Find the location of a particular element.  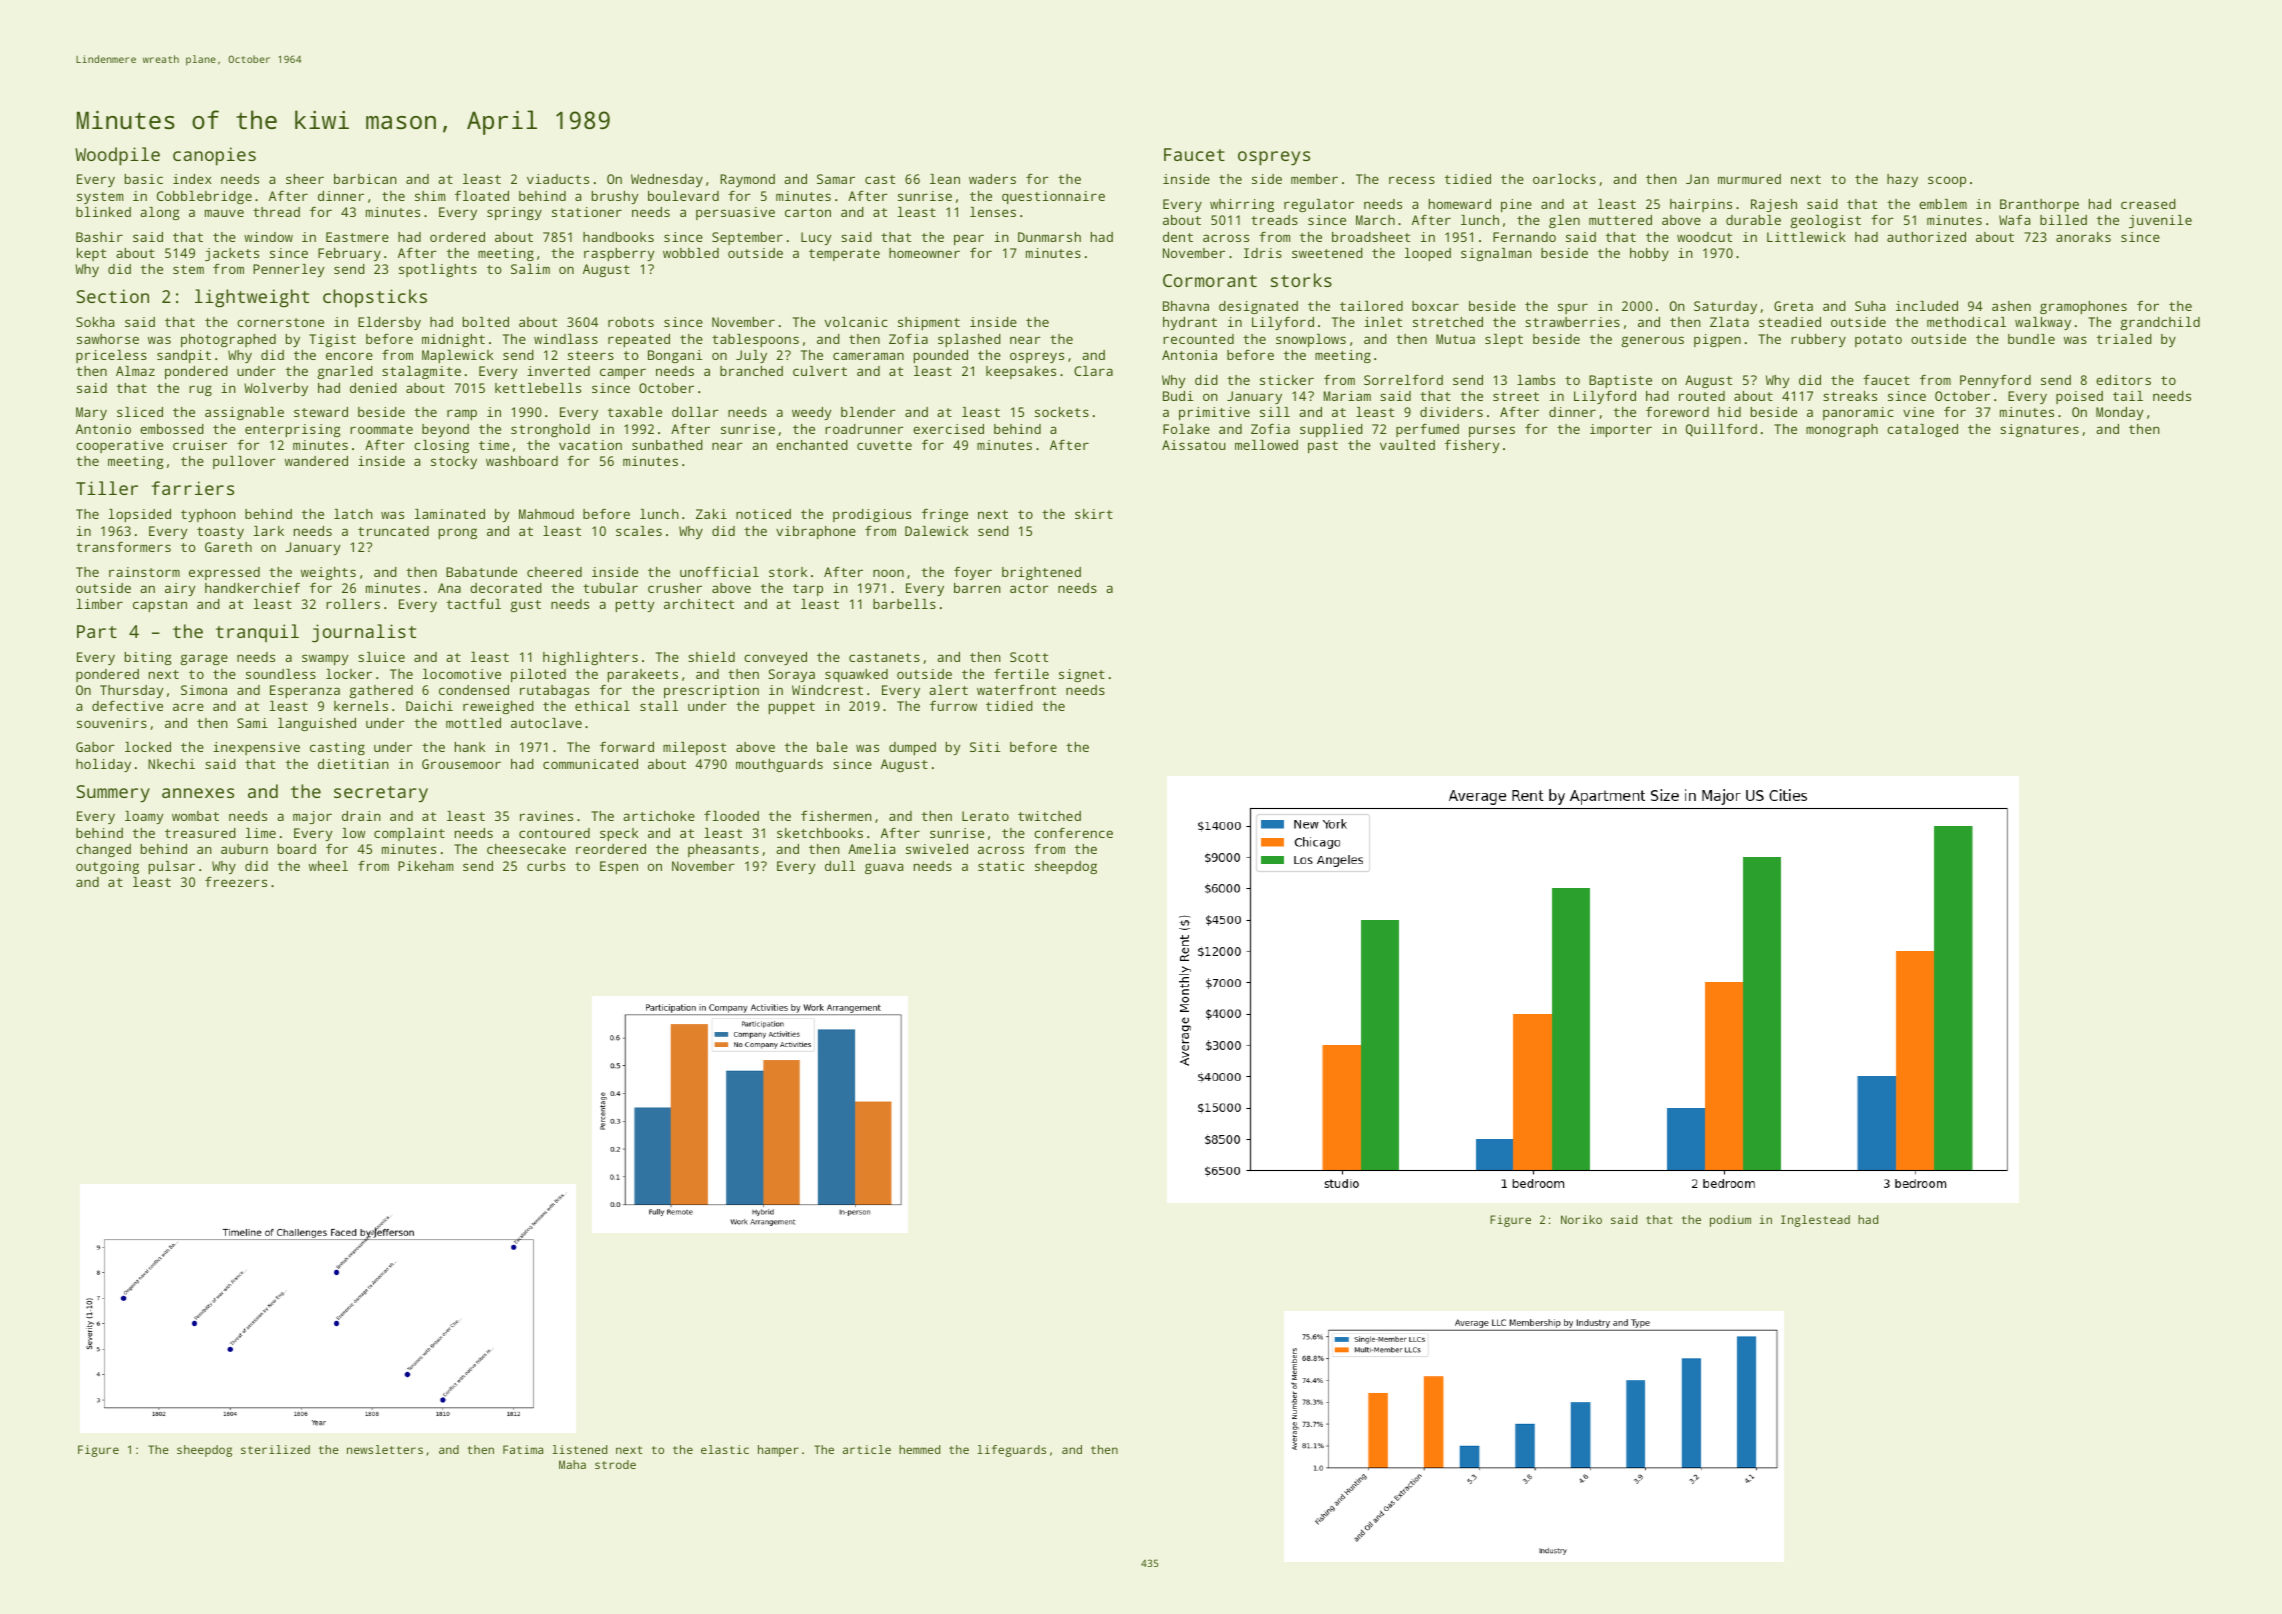

freezers is located at coordinates (236, 882).
